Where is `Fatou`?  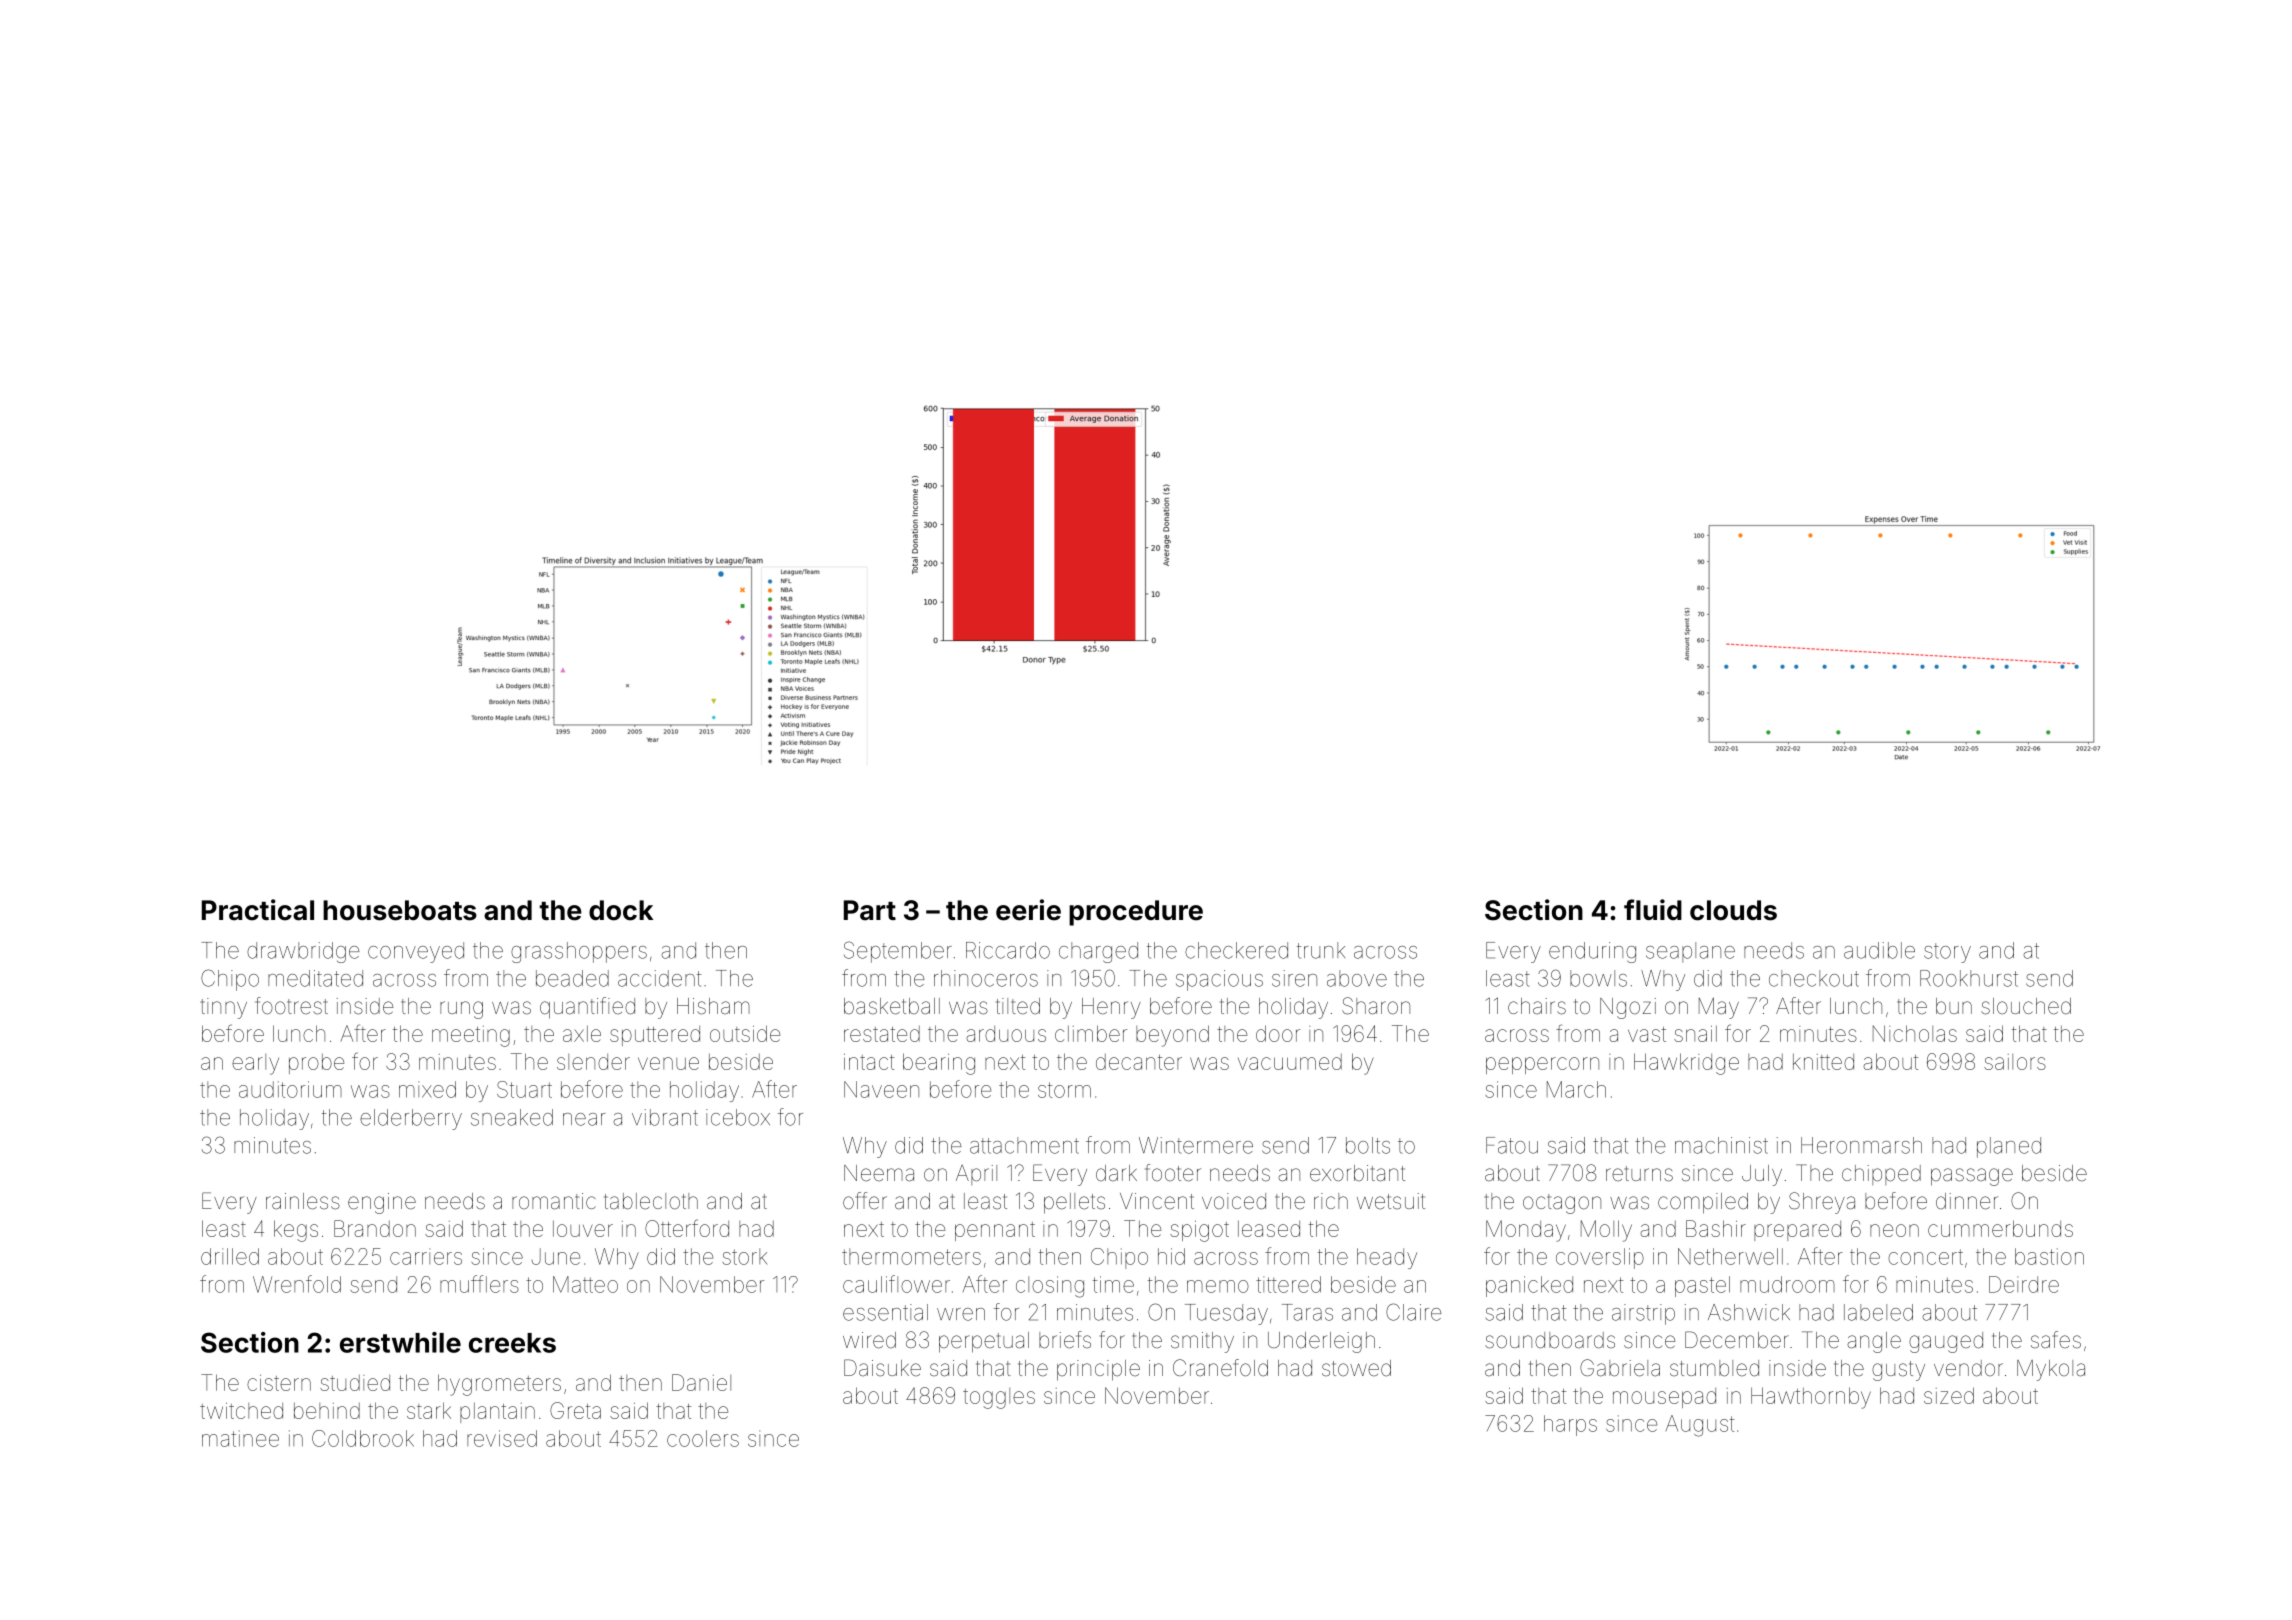 Fatou is located at coordinates (1512, 1145).
